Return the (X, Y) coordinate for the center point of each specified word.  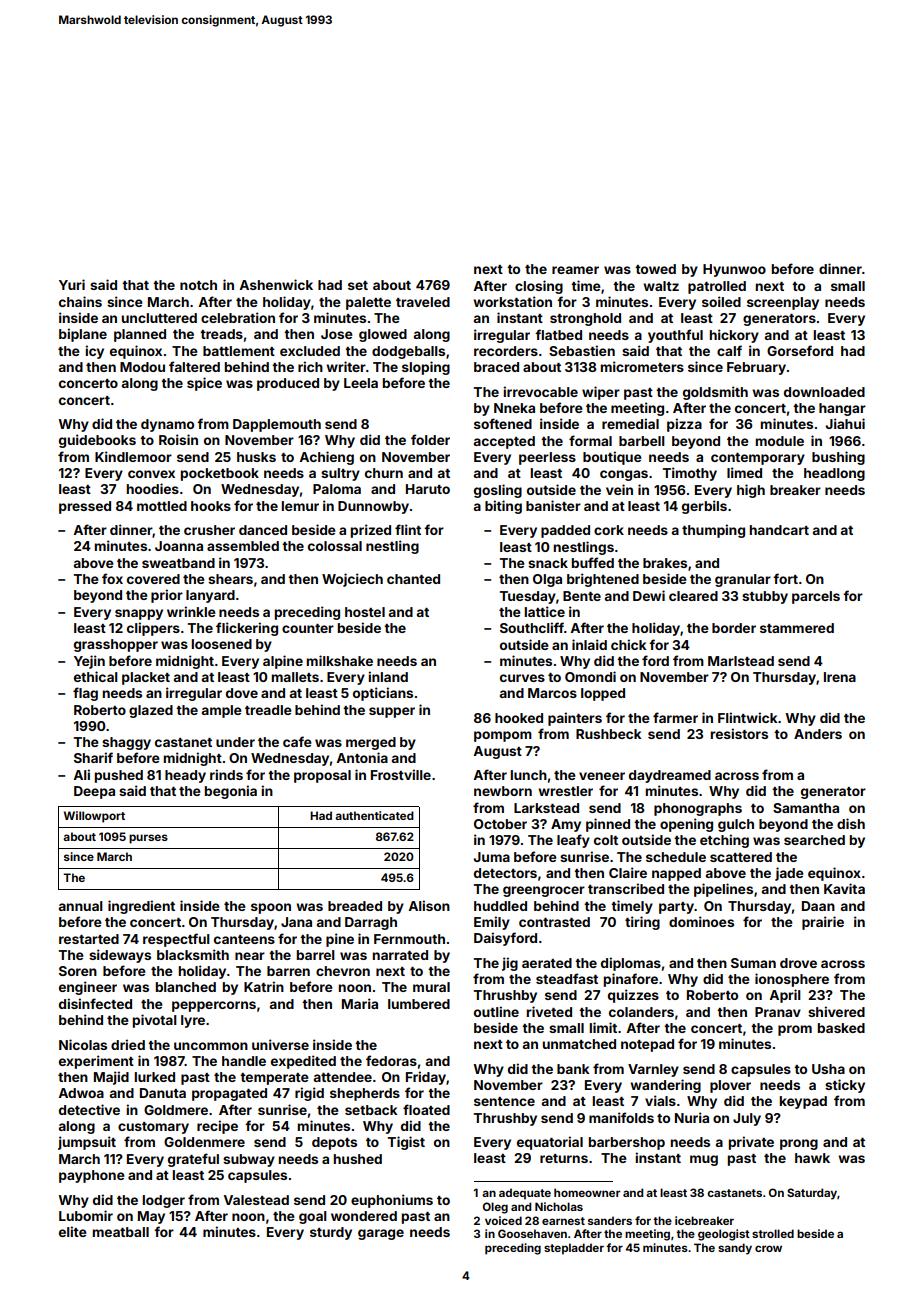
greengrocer (544, 891)
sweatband (178, 563)
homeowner (587, 1192)
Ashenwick (276, 284)
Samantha (806, 808)
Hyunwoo (734, 270)
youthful (675, 336)
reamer (575, 270)
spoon (271, 908)
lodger (164, 1201)
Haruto (428, 489)
